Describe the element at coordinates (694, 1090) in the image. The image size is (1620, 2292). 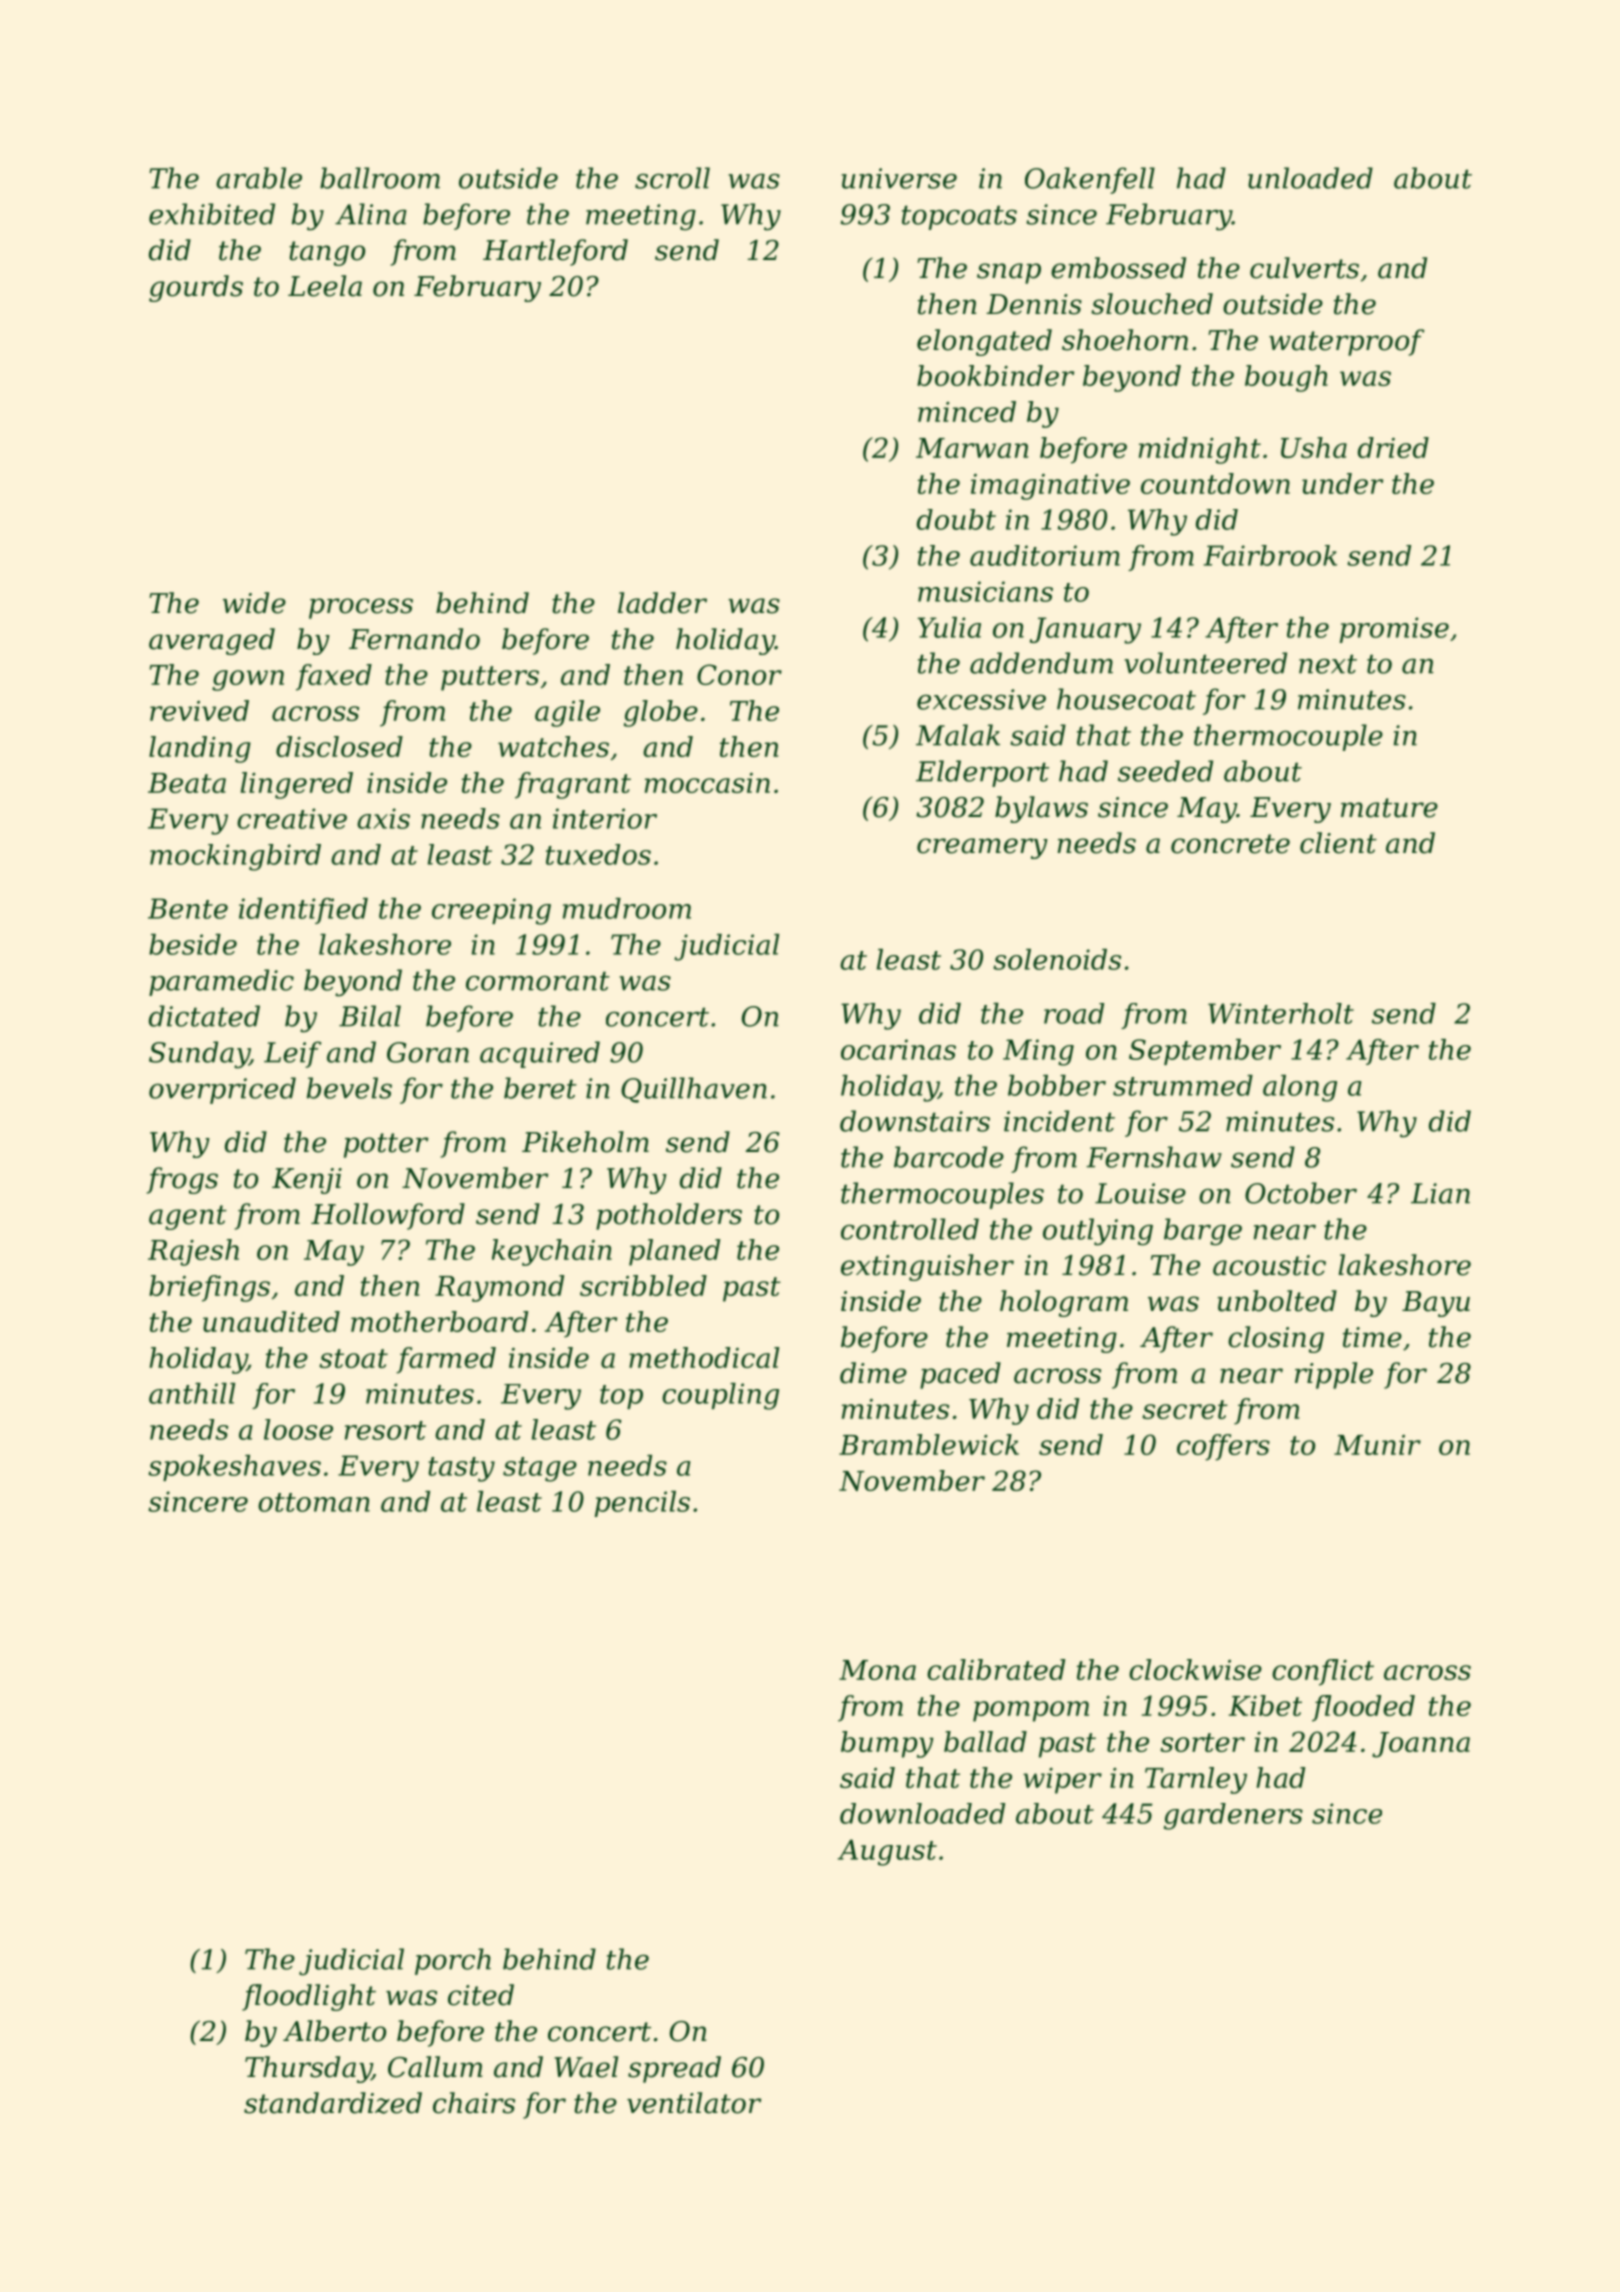
I see `Quillhaven` at that location.
